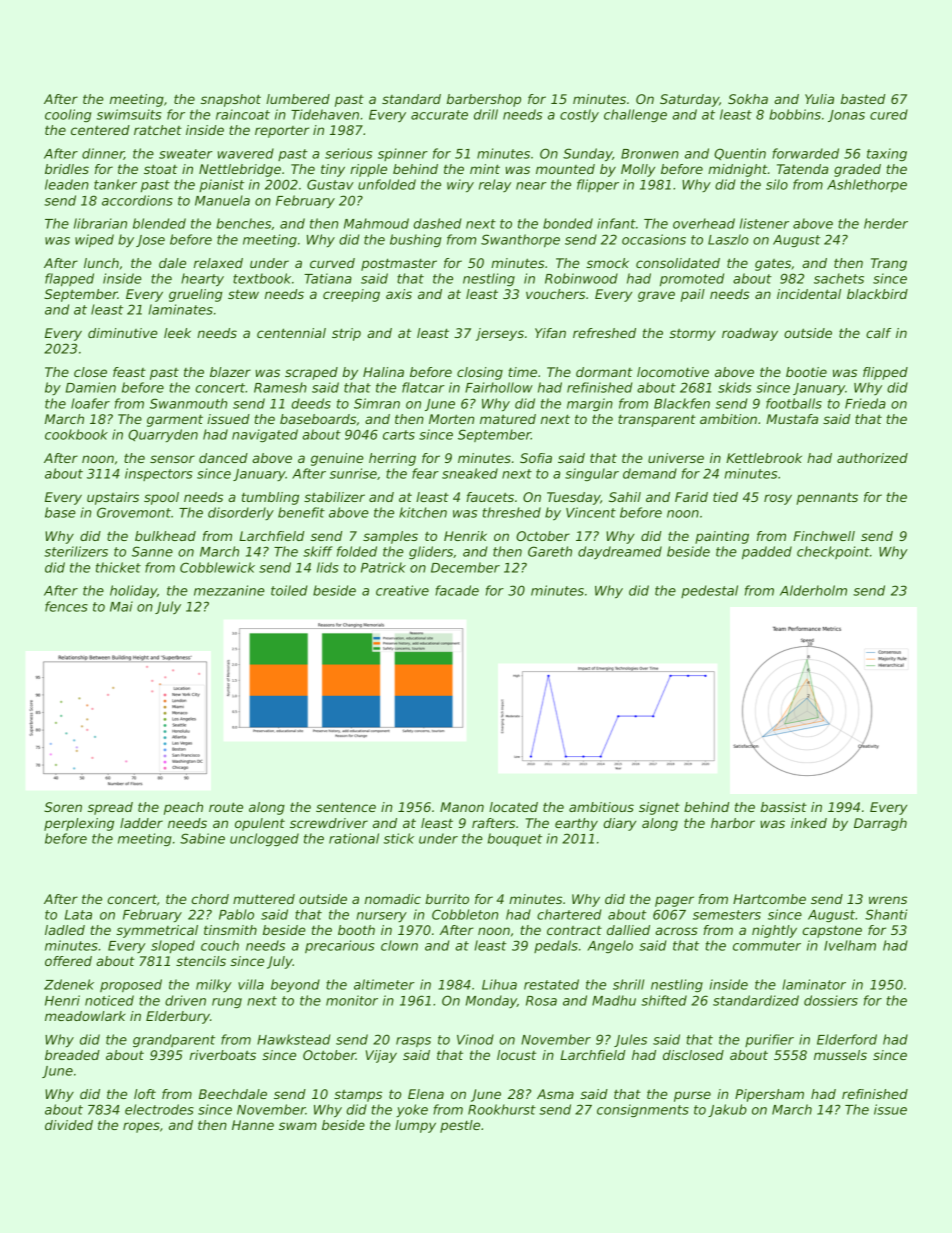  Describe the element at coordinates (576, 824) in the screenshot. I see `earthy` at that location.
